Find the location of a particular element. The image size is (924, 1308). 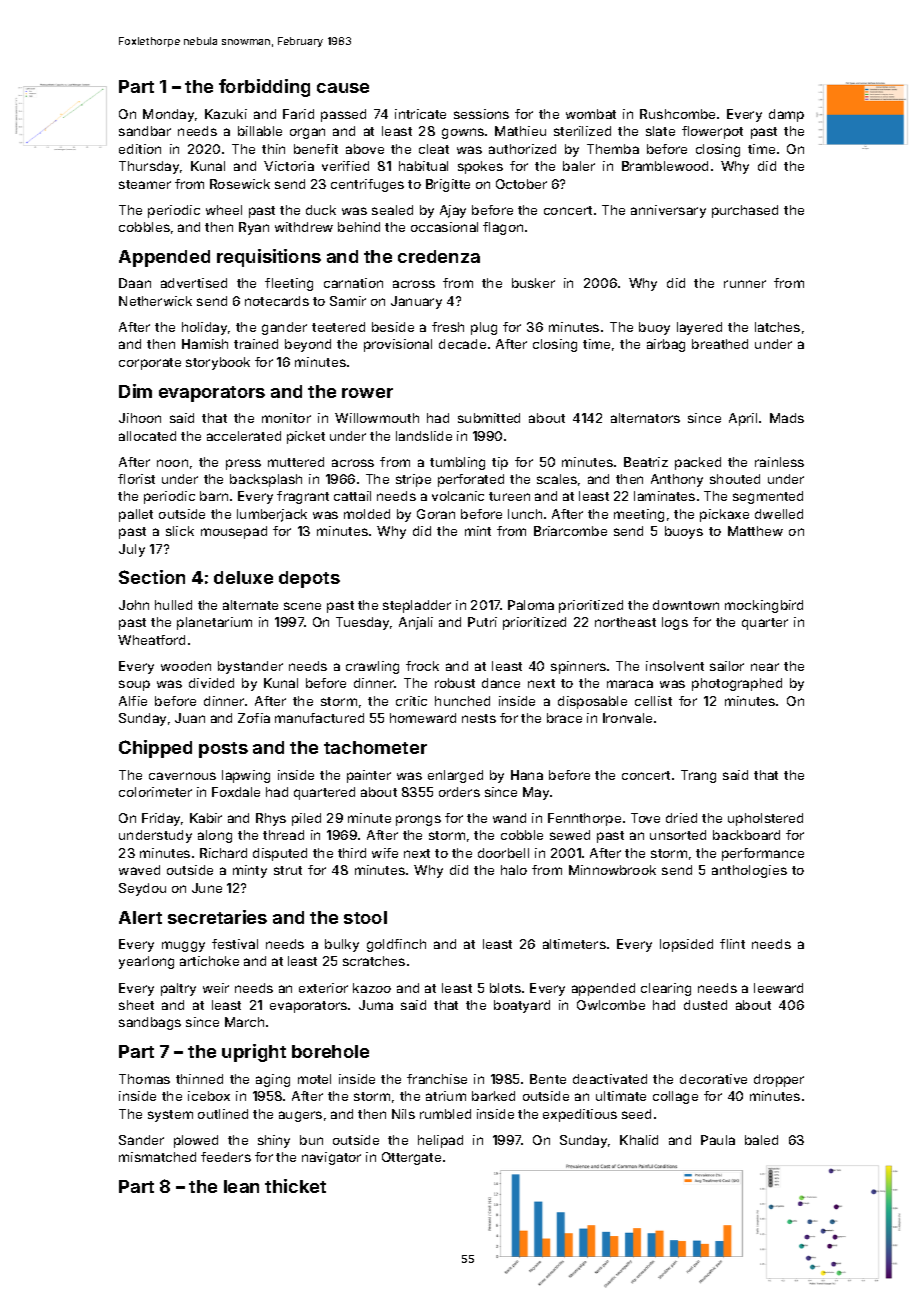

Rushcombe is located at coordinates (677, 114).
